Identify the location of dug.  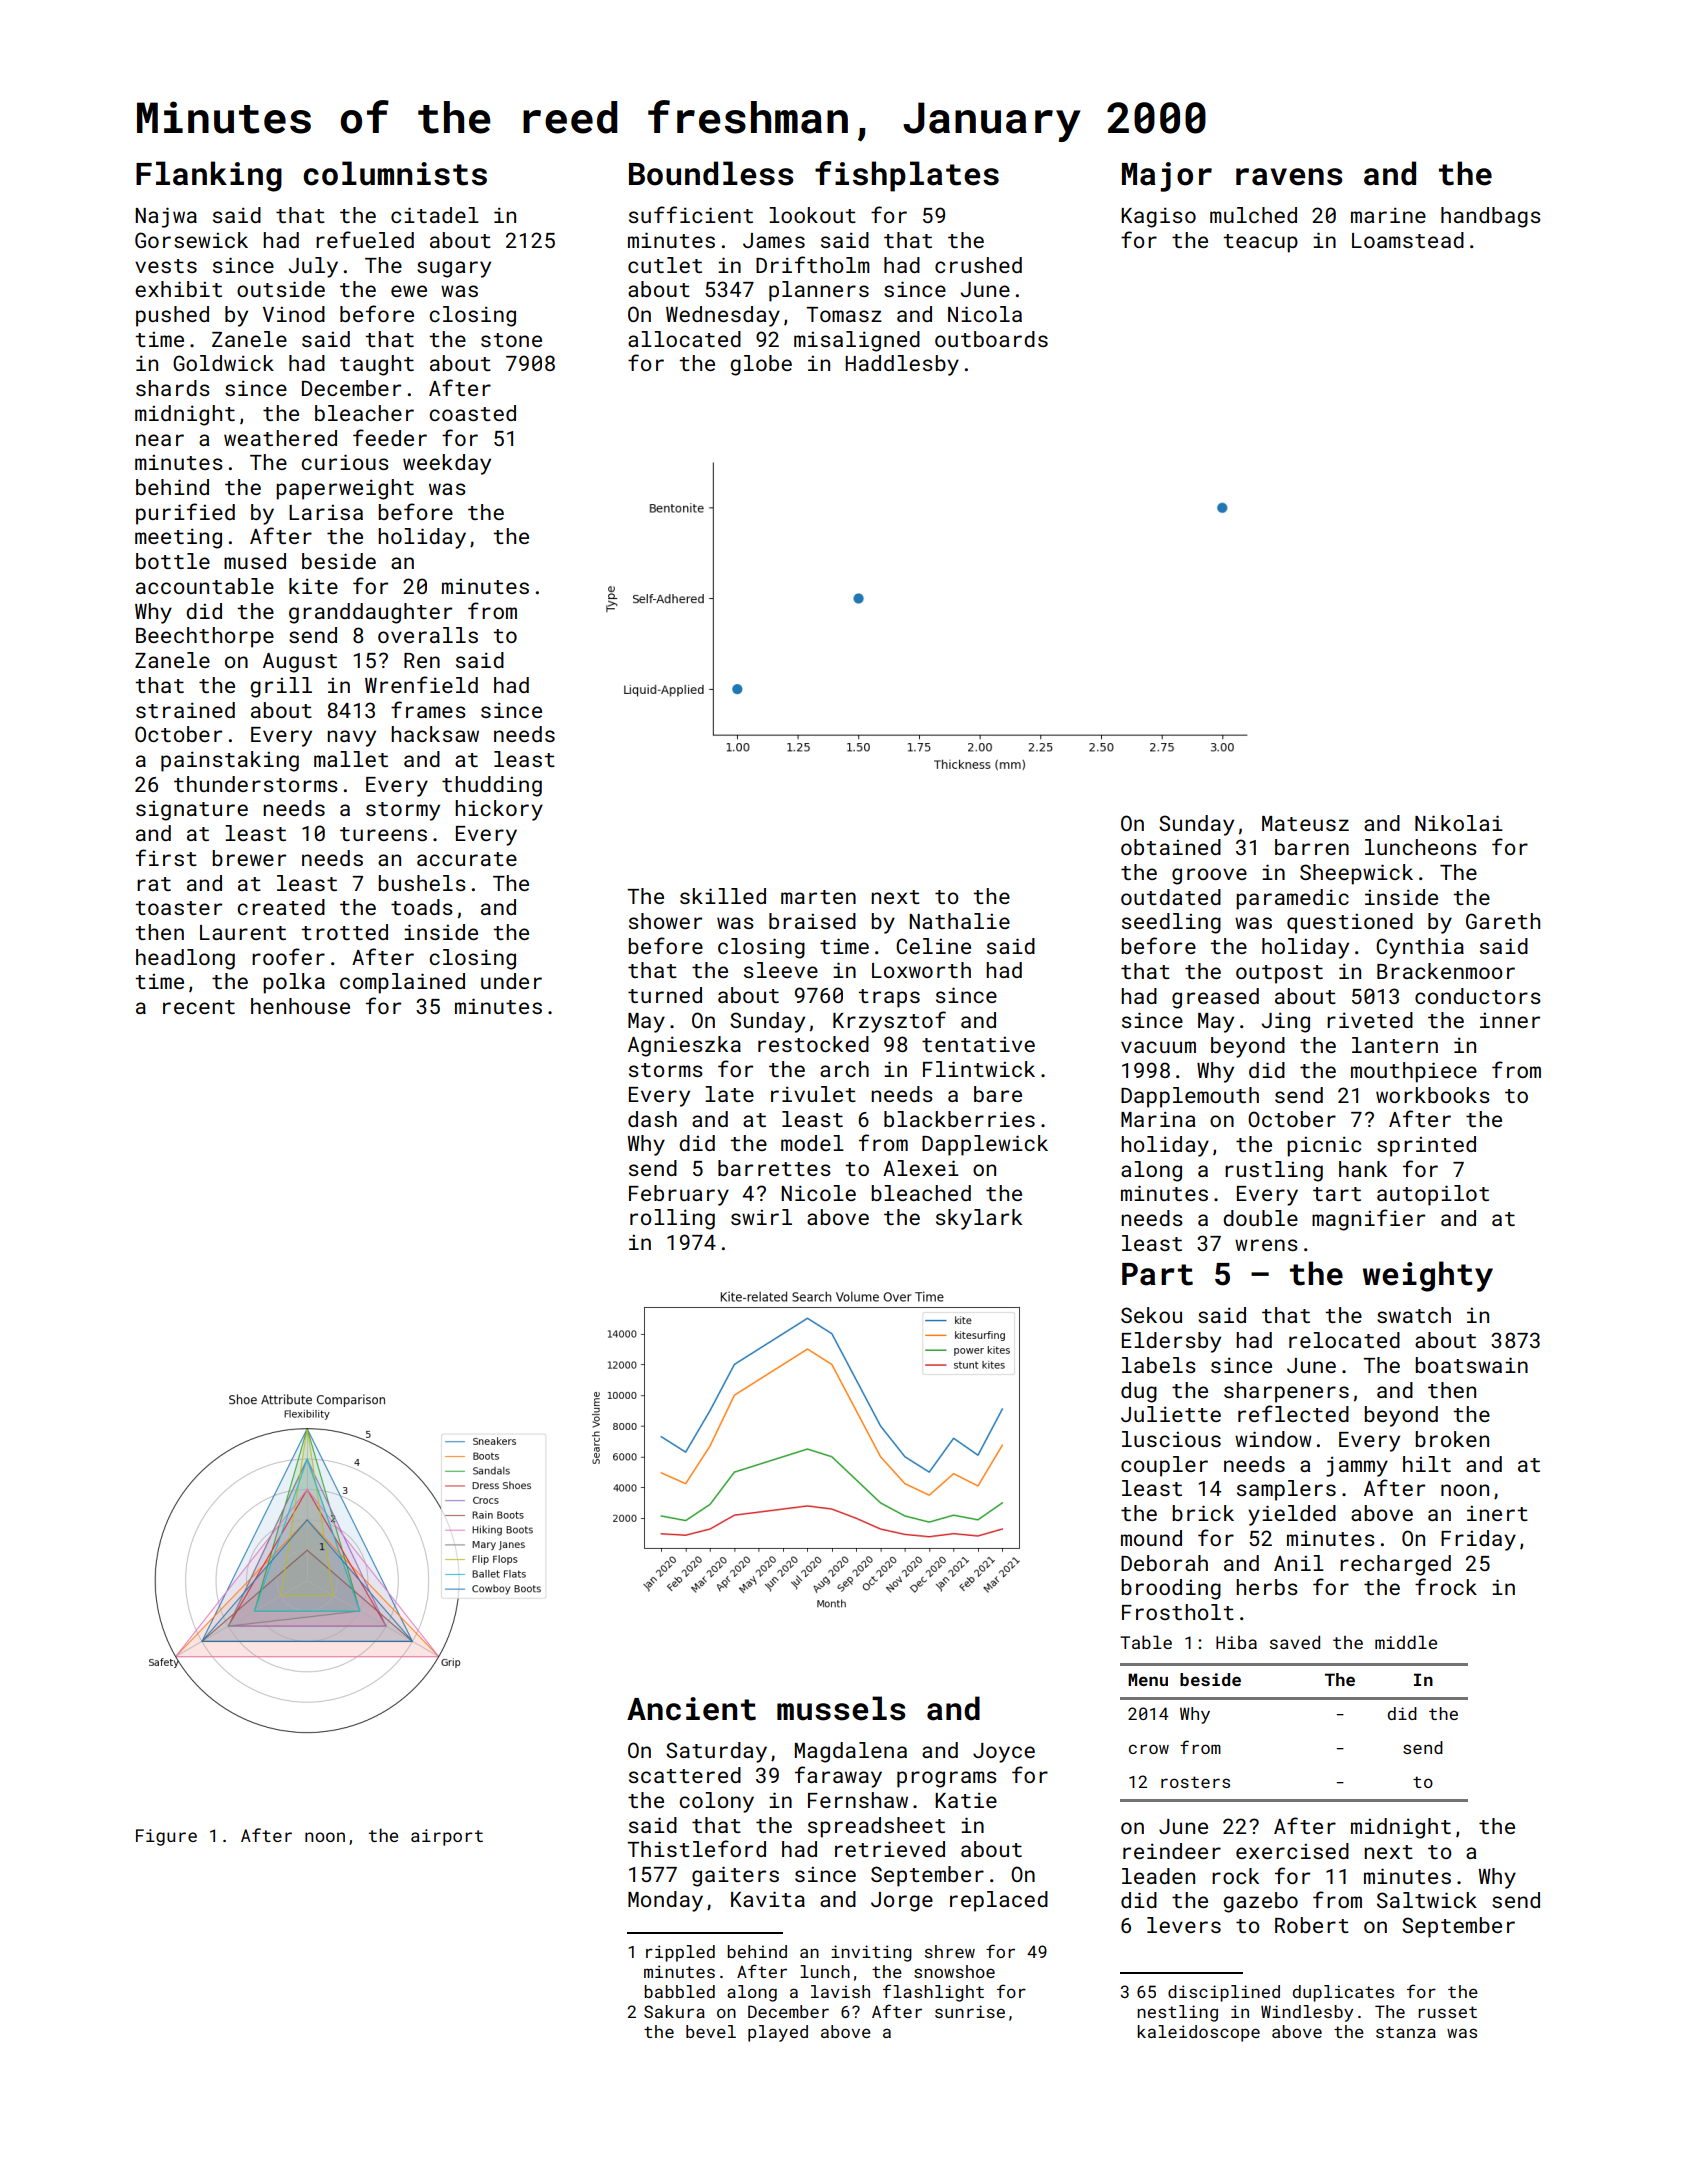
(1139, 1392).
